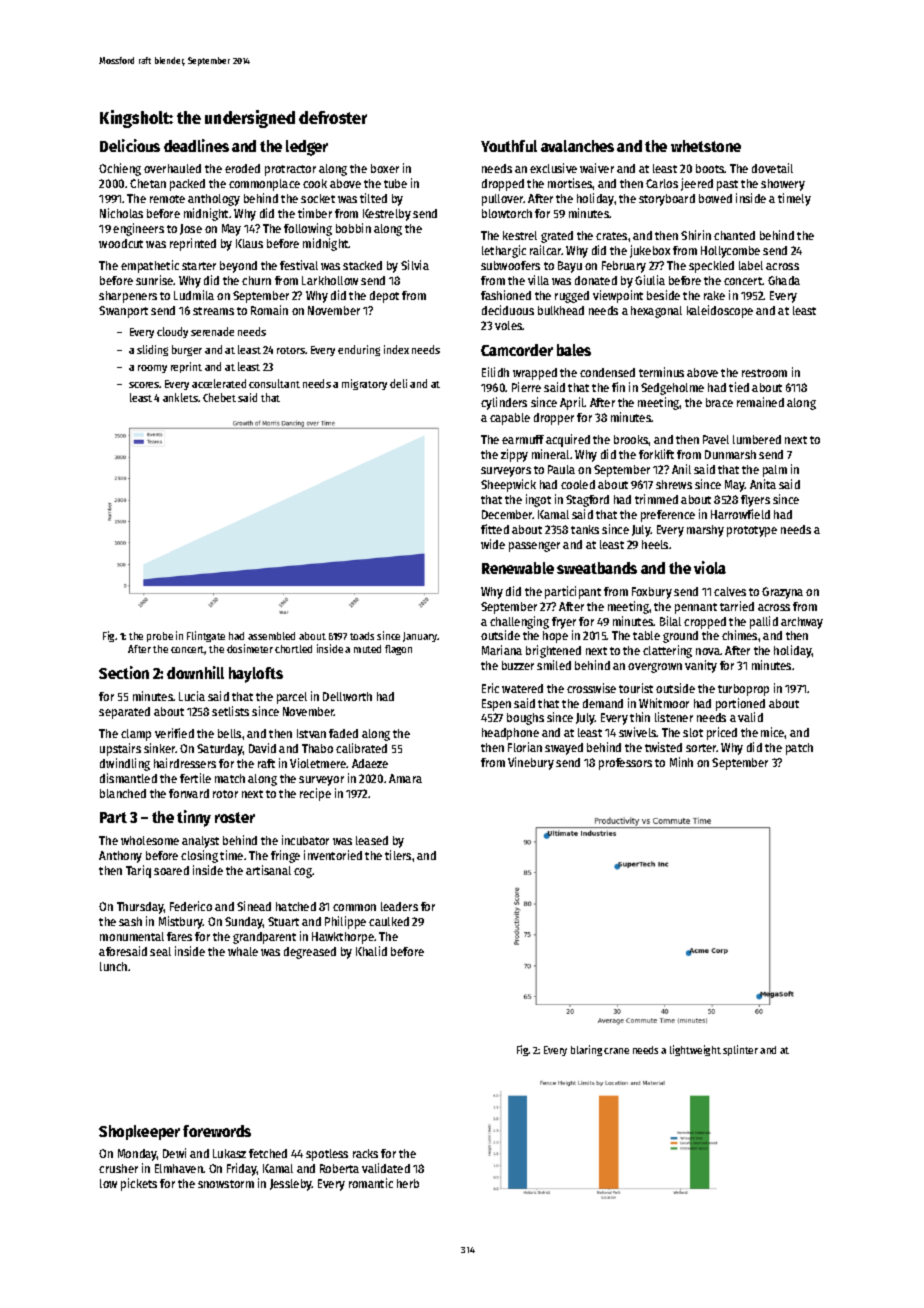 This image has width=924, height=1308. What do you see at coordinates (775, 471) in the image?
I see `palm` at bounding box center [775, 471].
